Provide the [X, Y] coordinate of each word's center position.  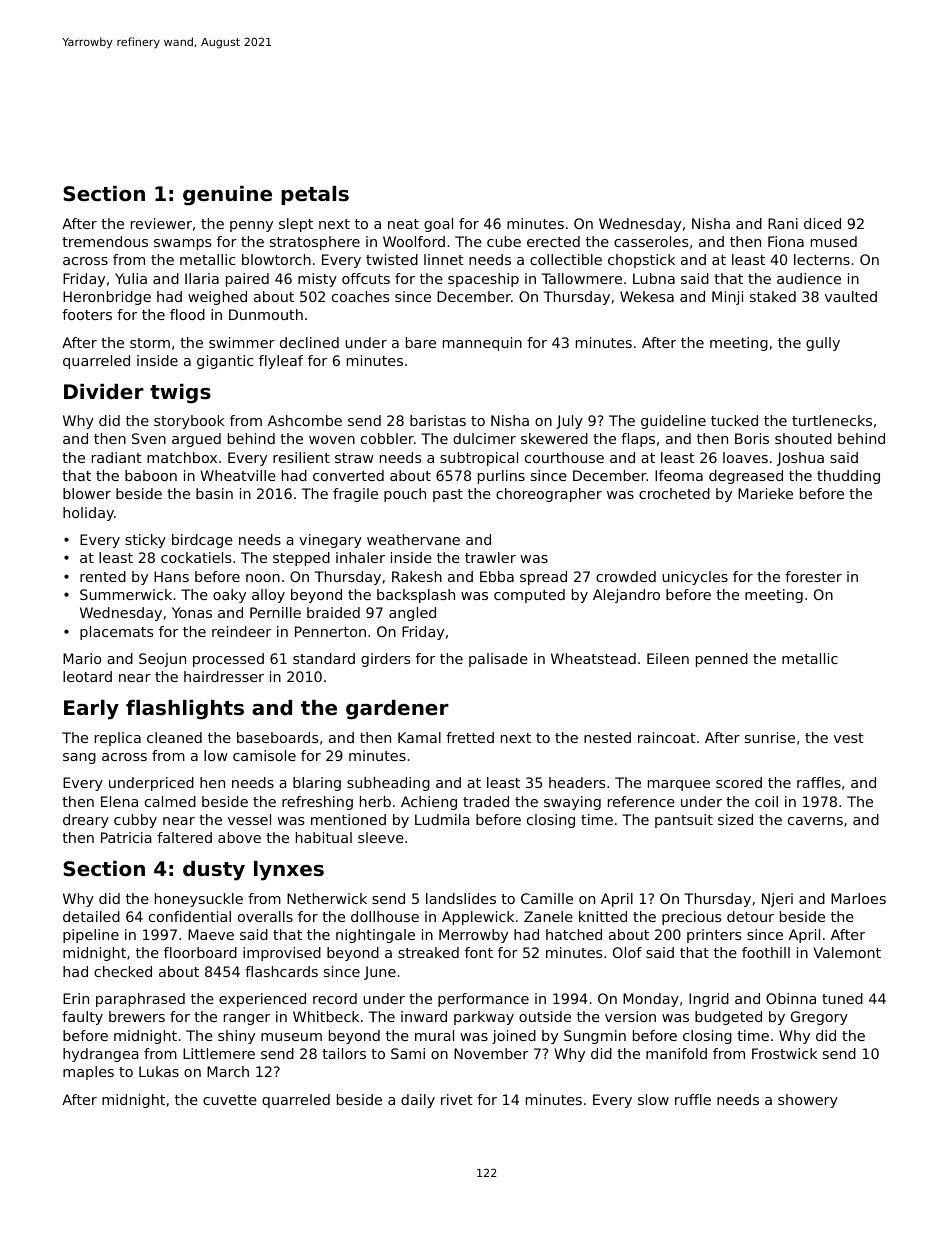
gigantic [225, 362]
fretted [470, 737]
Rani [783, 223]
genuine [227, 196]
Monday [651, 1000]
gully [823, 344]
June [380, 973]
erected [553, 241]
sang [79, 758]
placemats [116, 633]
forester [813, 576]
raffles [819, 782]
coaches [360, 296]
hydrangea [101, 1055]
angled [412, 614]
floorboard [200, 952]
